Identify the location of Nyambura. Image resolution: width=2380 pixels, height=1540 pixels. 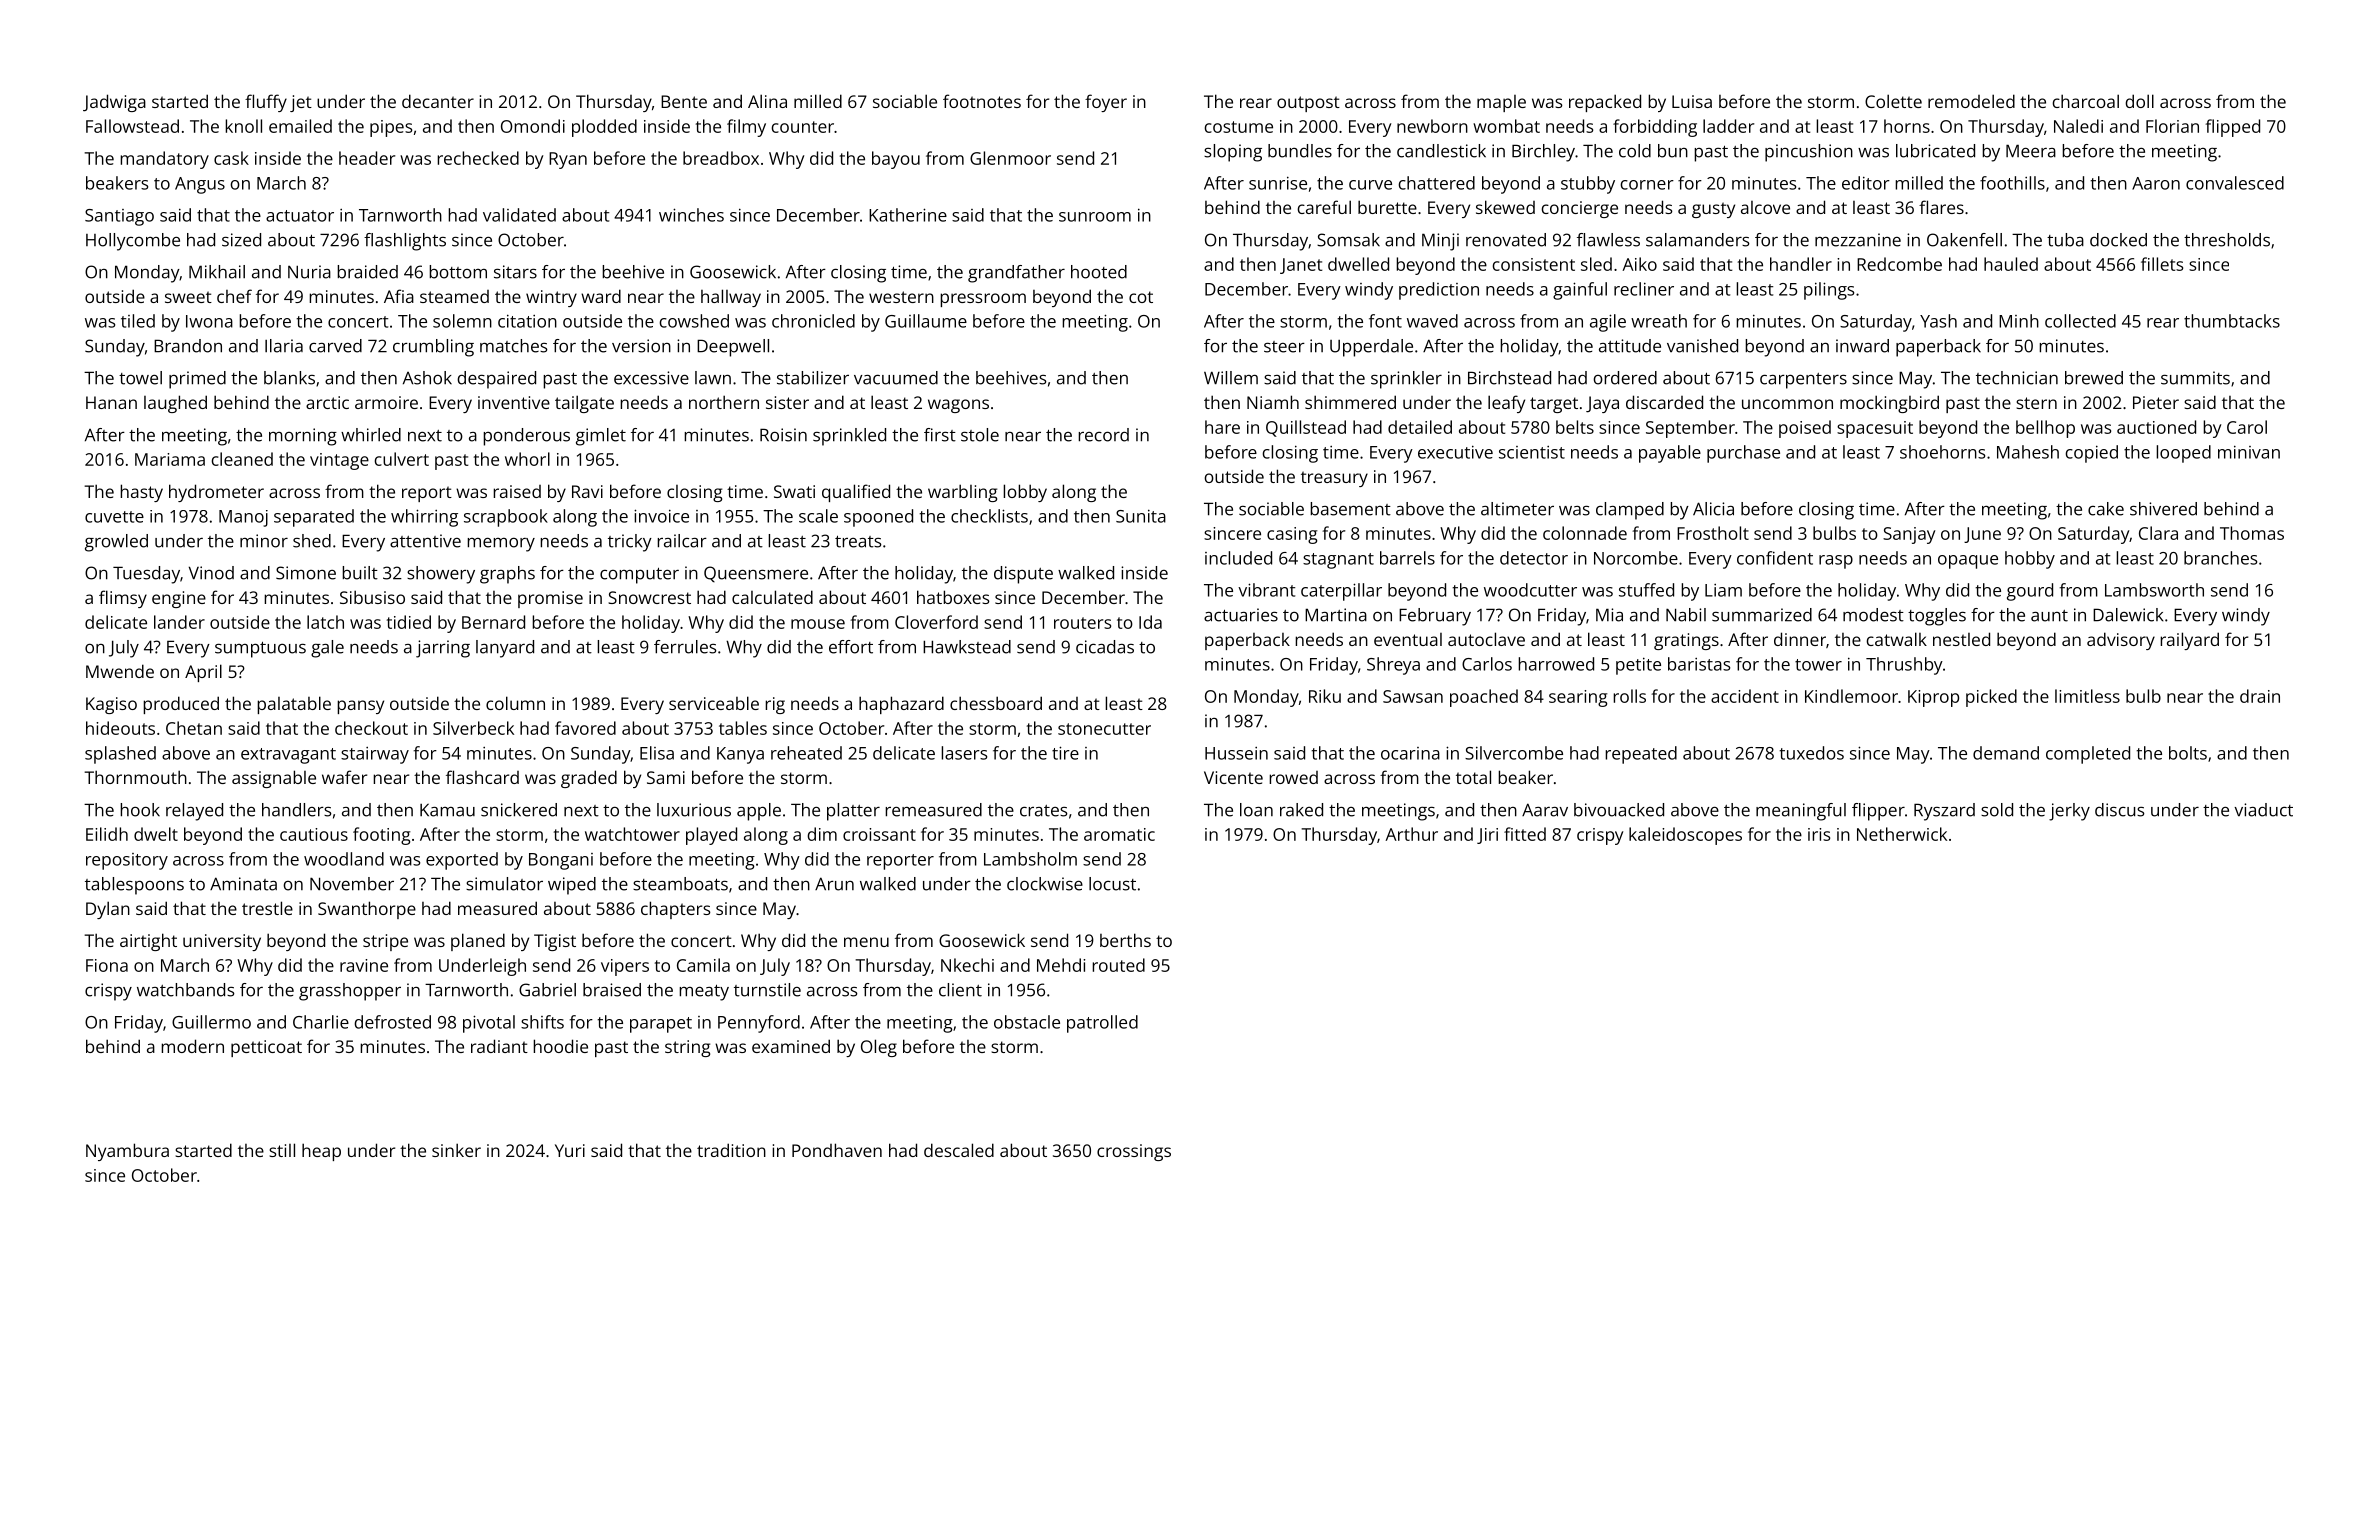
(127, 1152).
